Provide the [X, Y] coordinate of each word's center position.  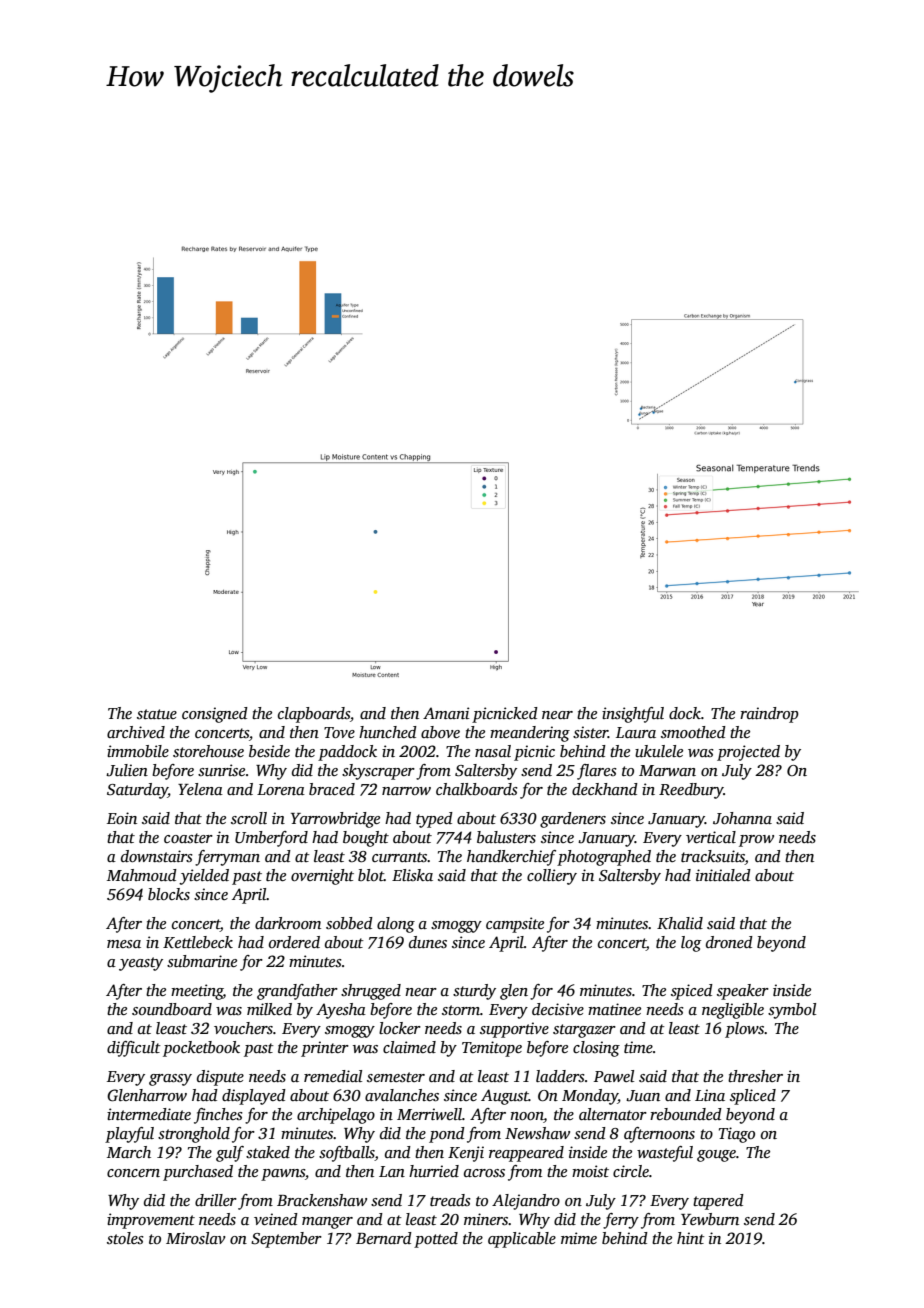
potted [436, 1240]
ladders [560, 1076]
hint [691, 1238]
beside [269, 751]
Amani [446, 713]
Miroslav [196, 1238]
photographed [604, 858]
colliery [552, 877]
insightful [633, 715]
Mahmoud [142, 875]
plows [744, 1030]
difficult [134, 1049]
